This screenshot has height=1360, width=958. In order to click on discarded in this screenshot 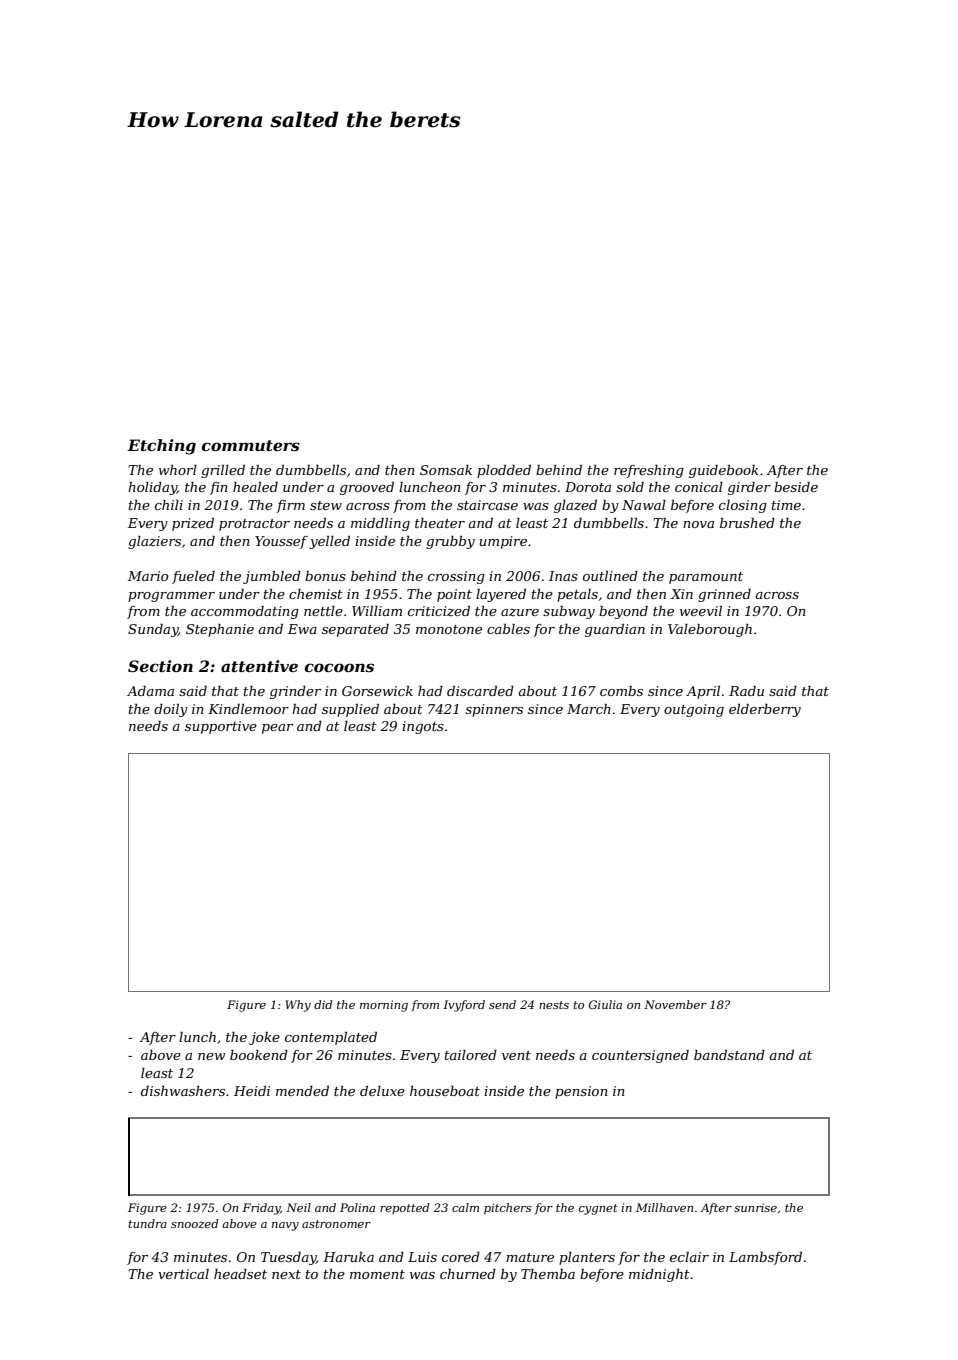, I will do `click(480, 691)`.
